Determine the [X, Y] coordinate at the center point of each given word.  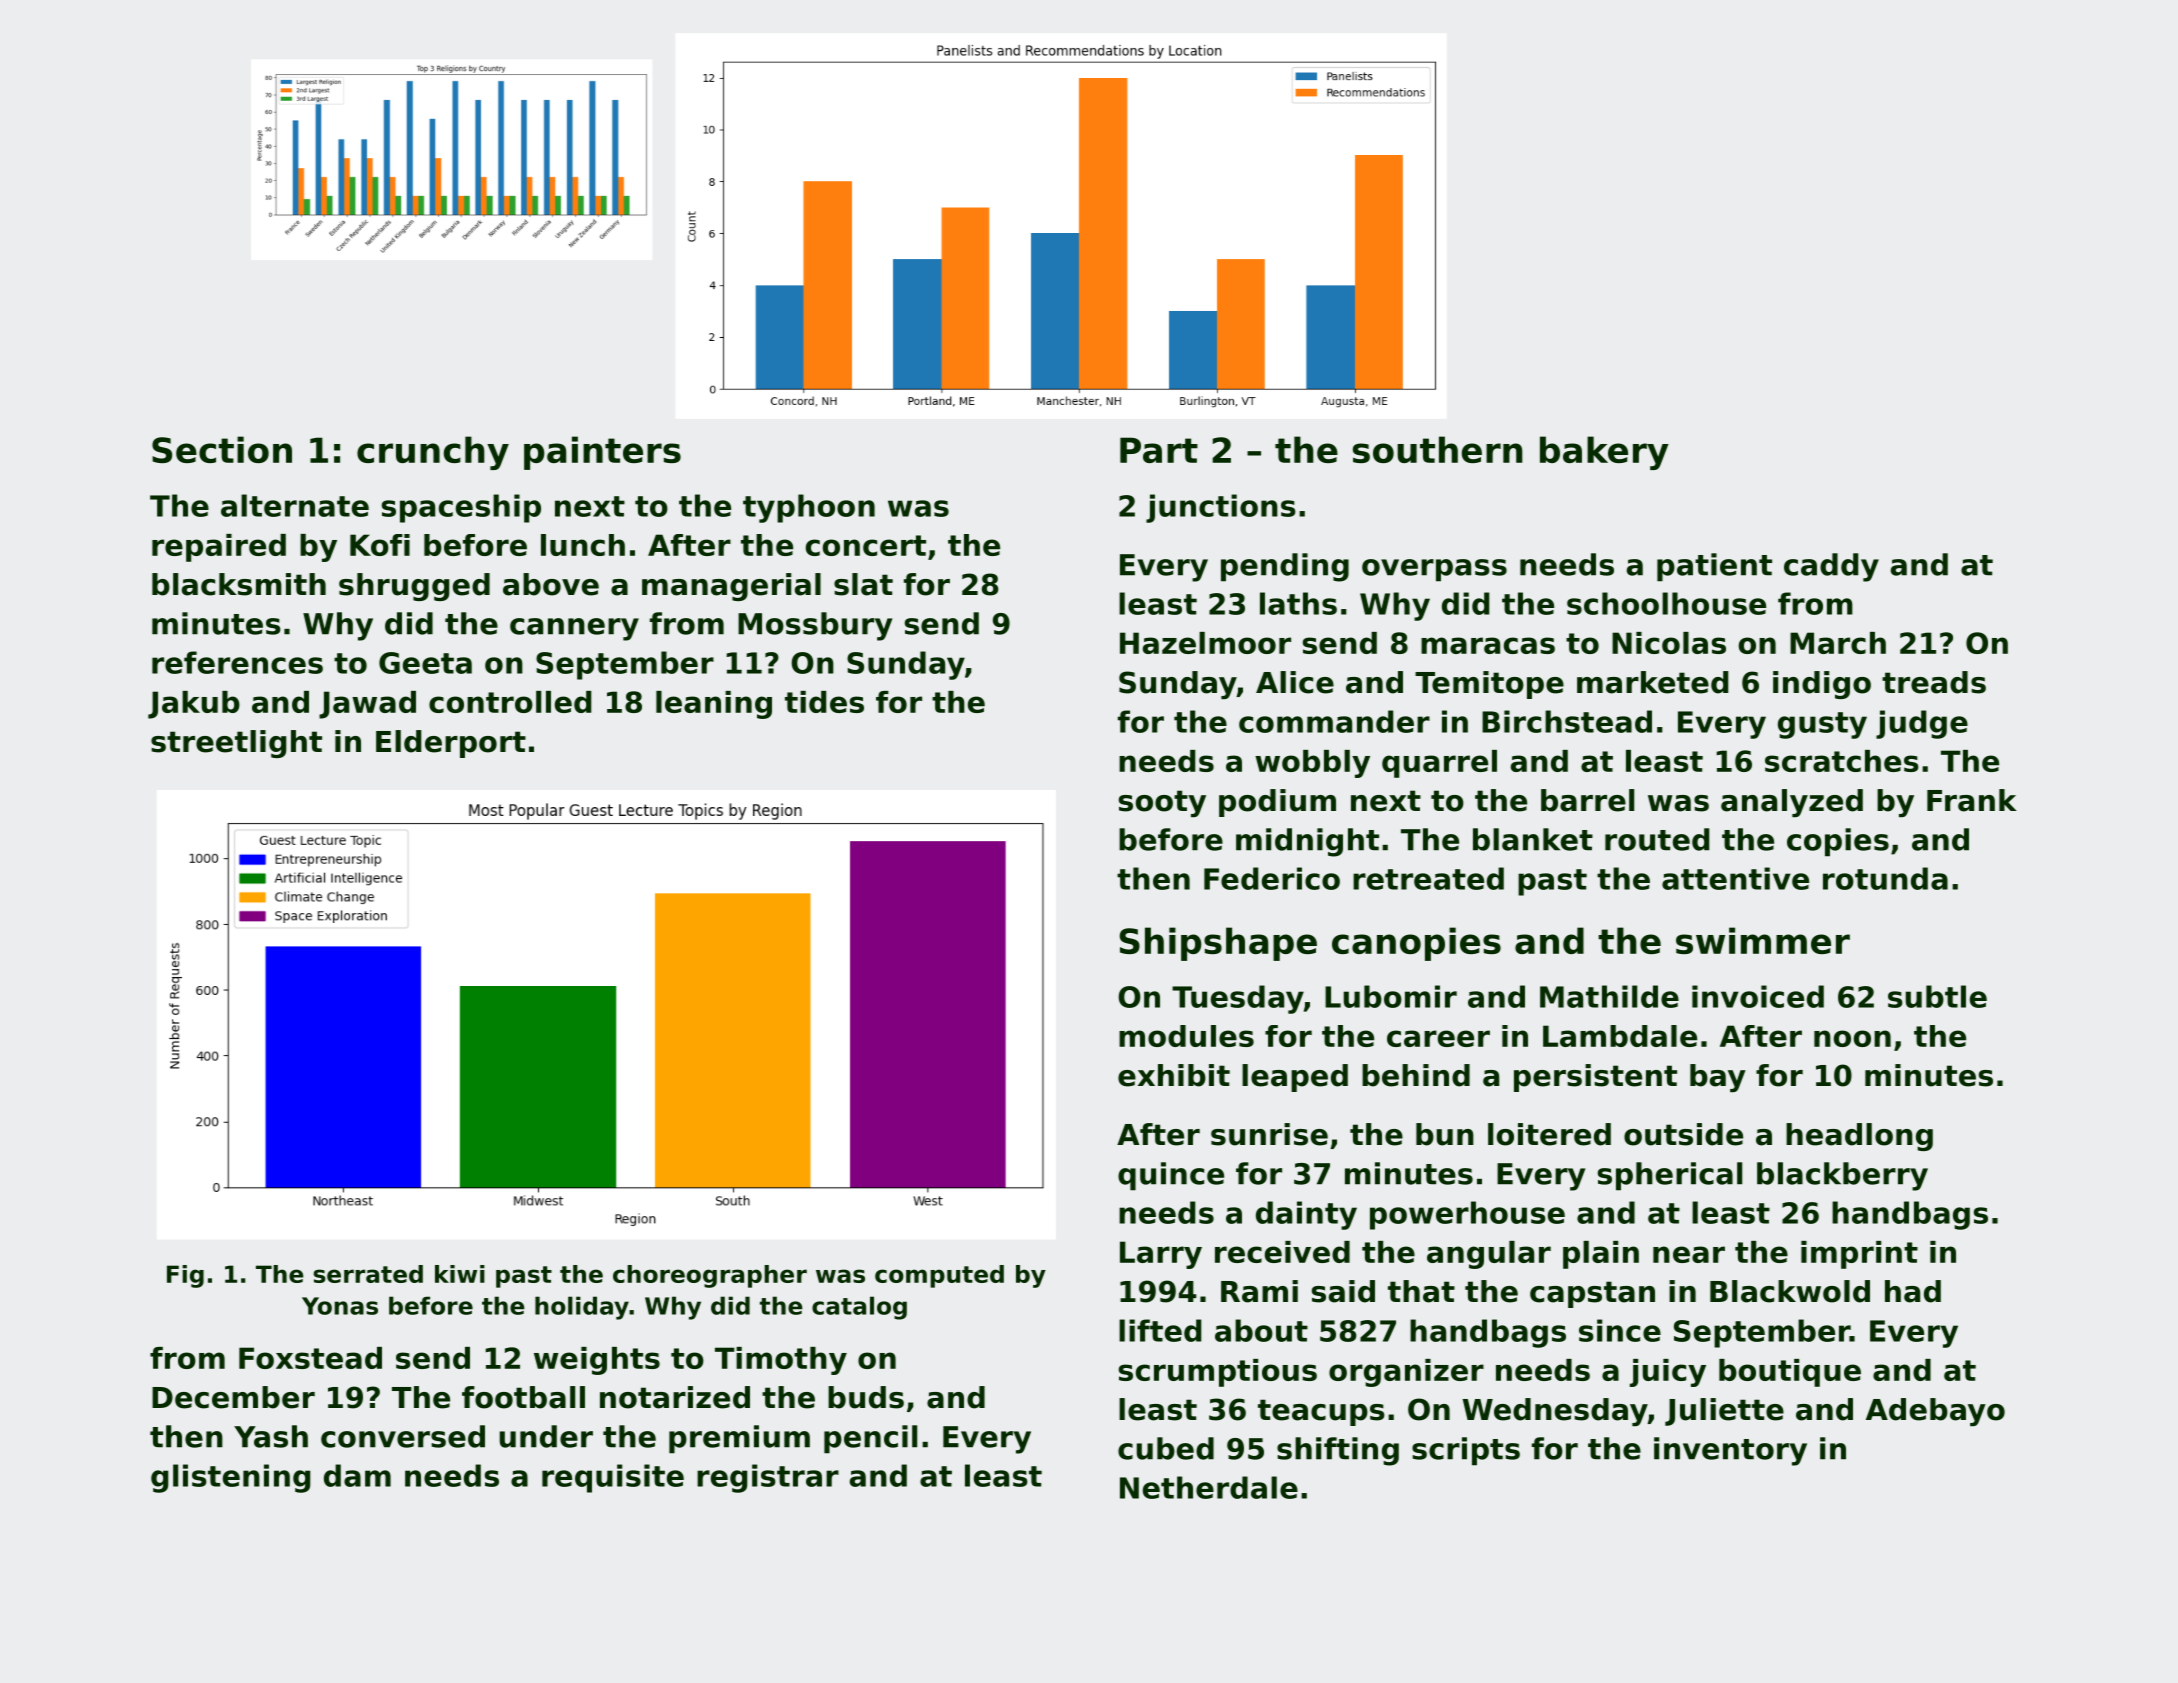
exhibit [1174, 1075]
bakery [1604, 453]
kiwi [460, 1274]
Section [222, 449]
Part [1159, 450]
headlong [1859, 1137]
